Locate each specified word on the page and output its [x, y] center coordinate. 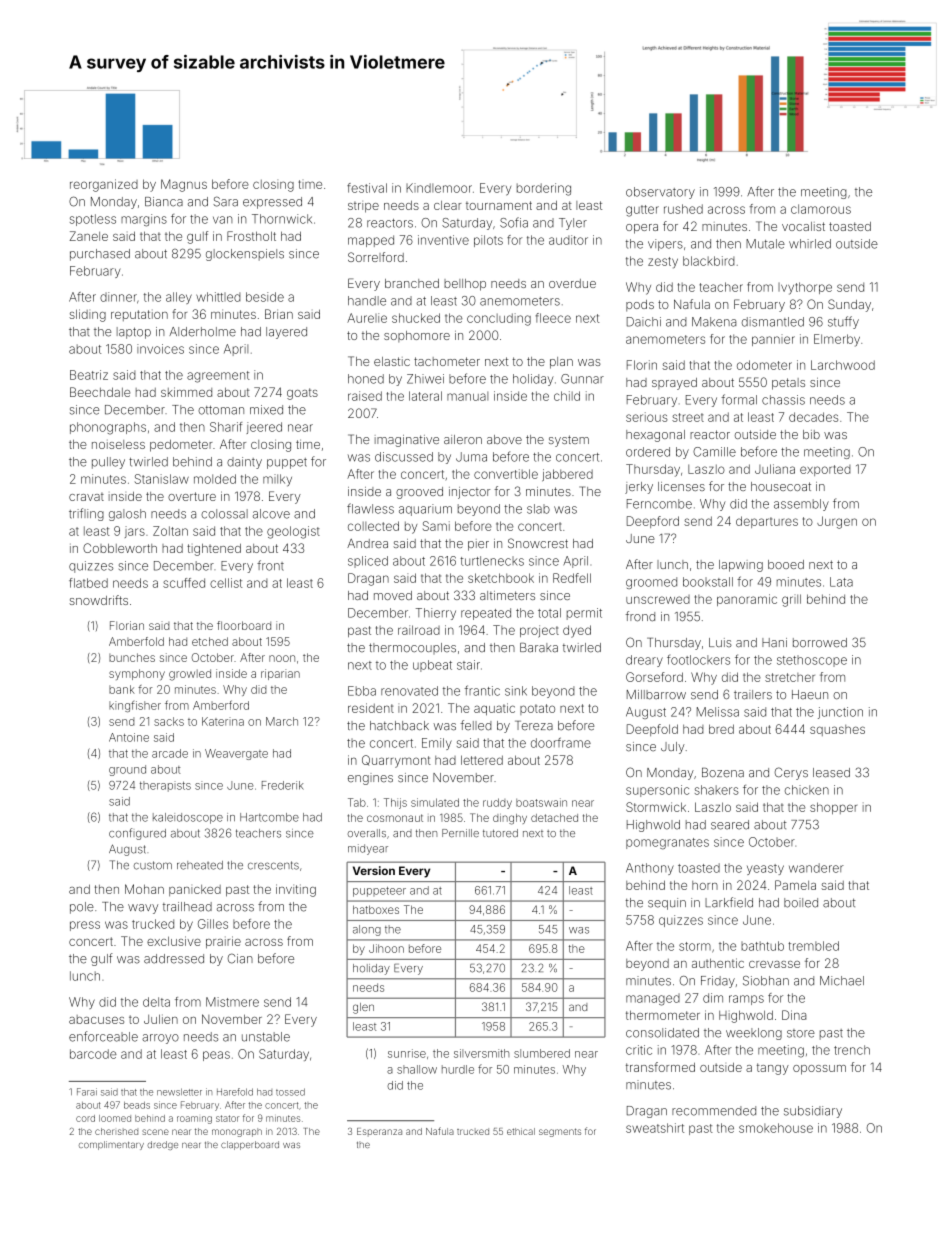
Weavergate [236, 754]
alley [179, 298]
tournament [499, 205]
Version [374, 870]
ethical [521, 1131]
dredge [162, 1145]
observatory [660, 193]
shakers [717, 790]
